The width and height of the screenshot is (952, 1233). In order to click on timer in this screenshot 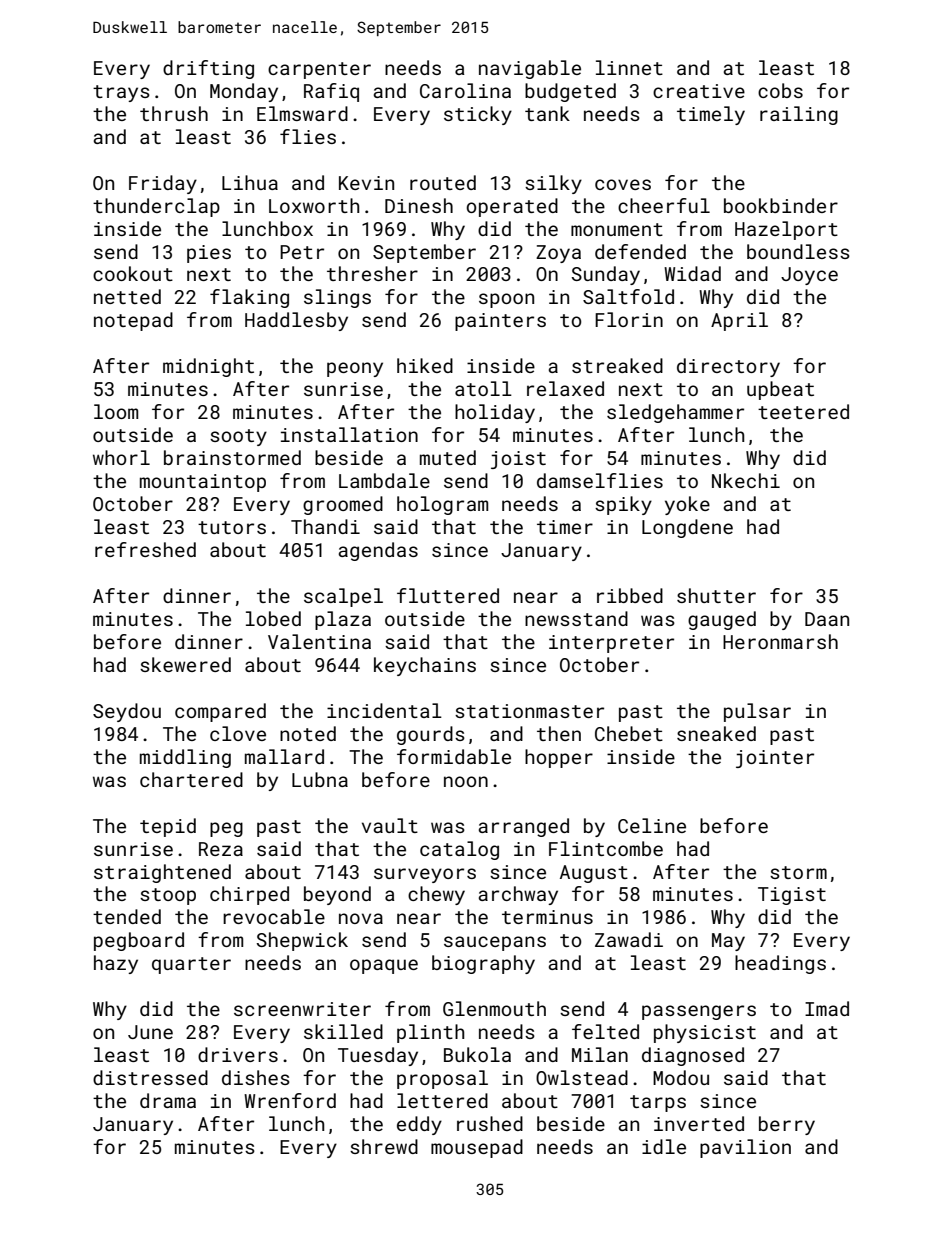, I will do `click(565, 527)`.
